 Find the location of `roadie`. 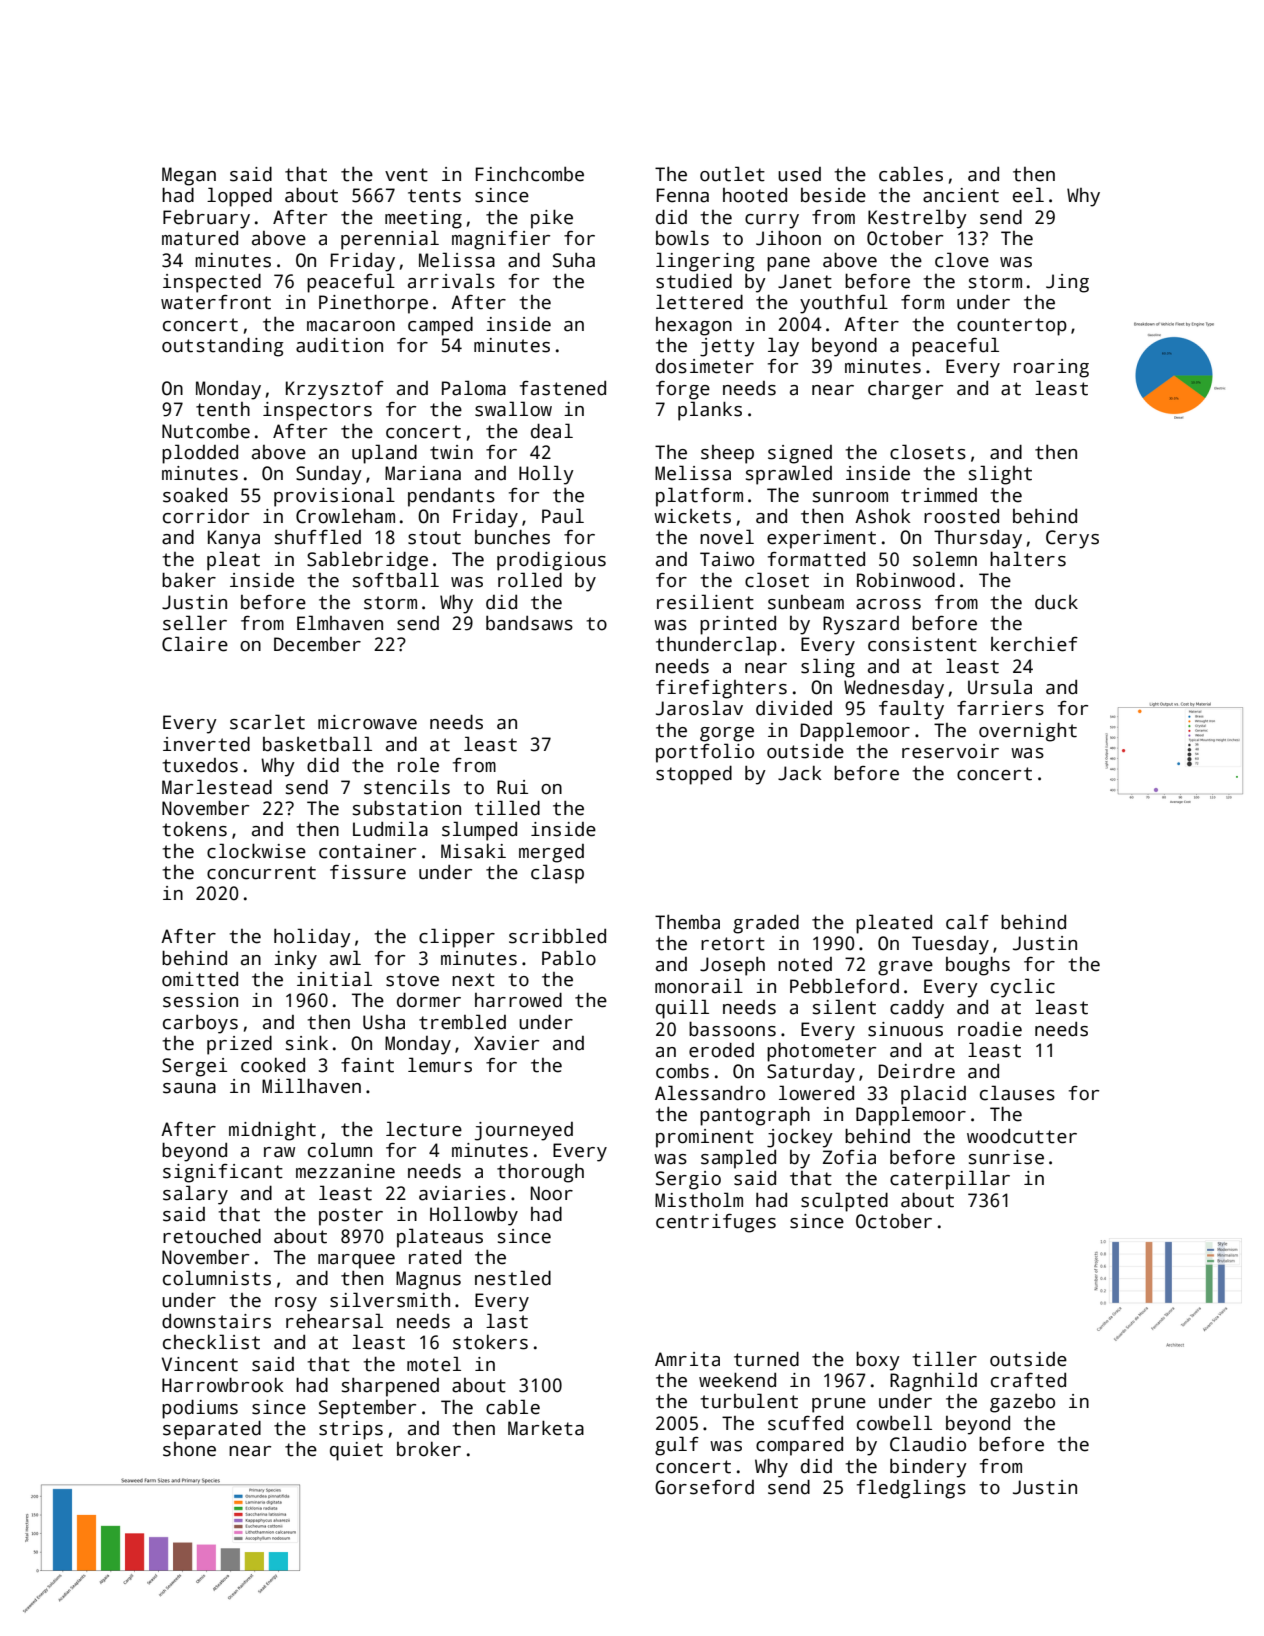

roadie is located at coordinates (990, 1029).
